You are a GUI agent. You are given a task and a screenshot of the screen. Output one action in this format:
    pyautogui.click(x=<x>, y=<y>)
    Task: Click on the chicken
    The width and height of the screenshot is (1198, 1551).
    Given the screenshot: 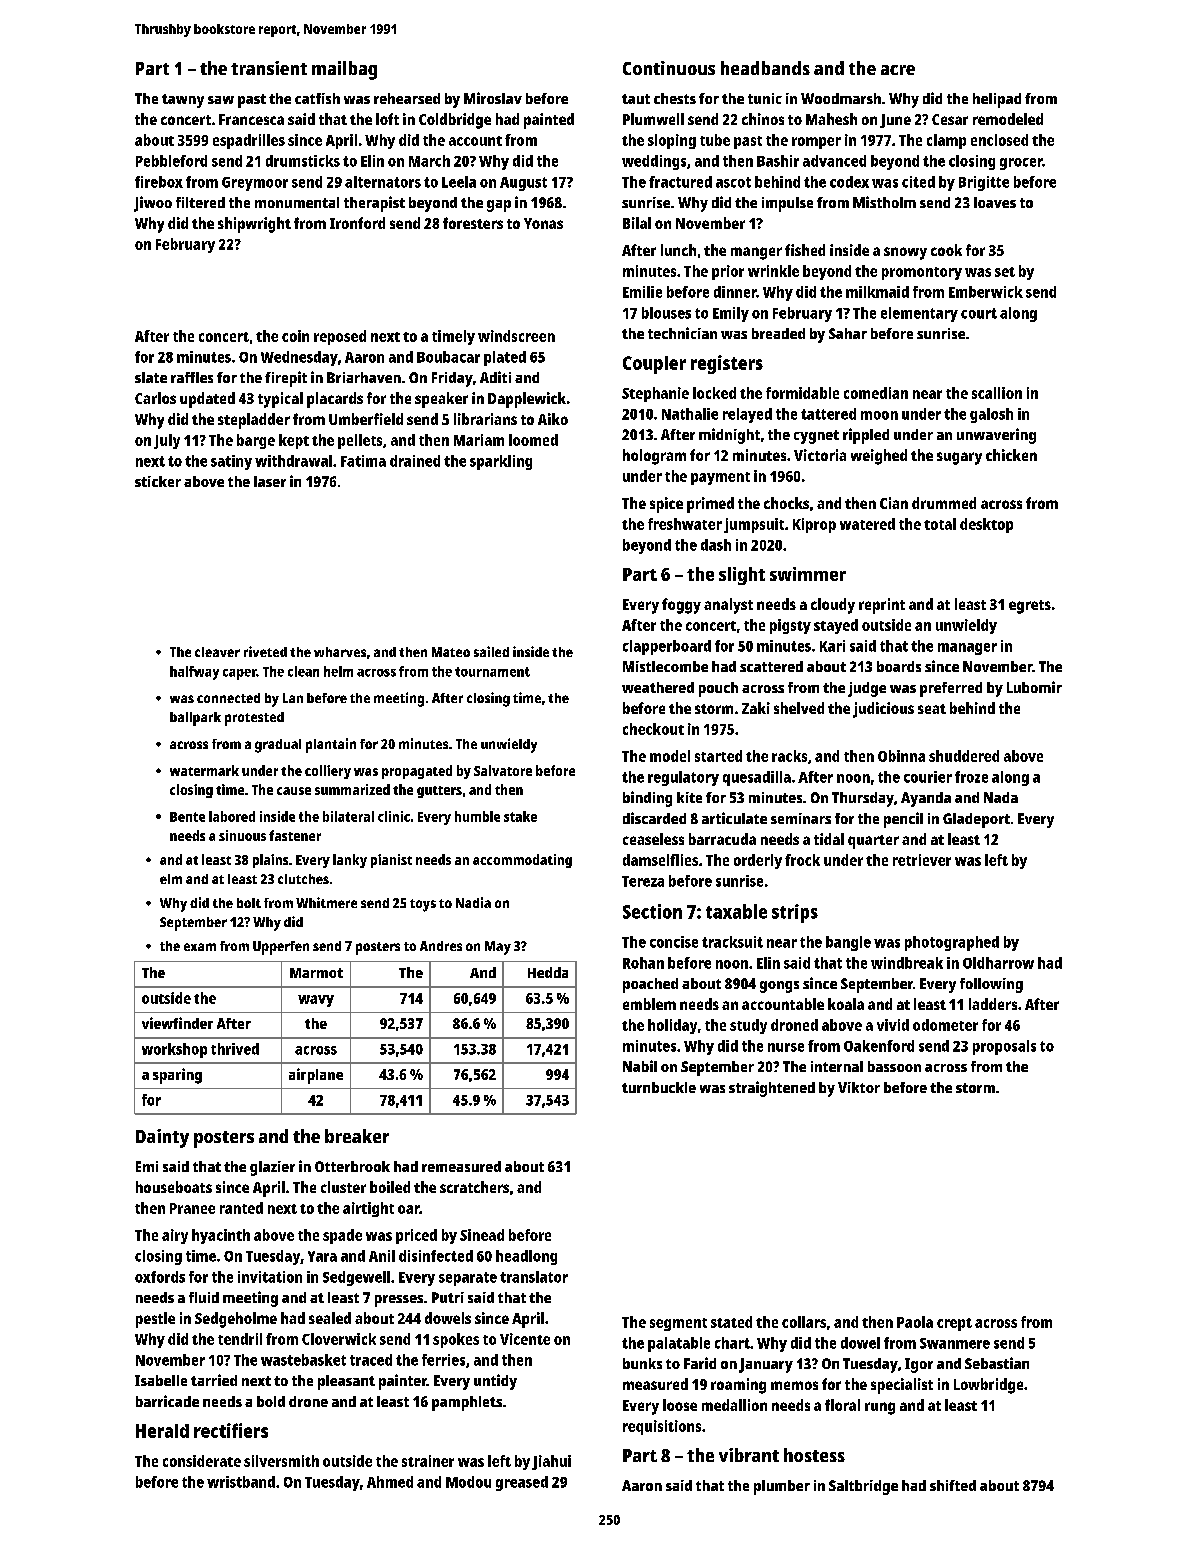 What is the action you would take?
    pyautogui.click(x=1011, y=455)
